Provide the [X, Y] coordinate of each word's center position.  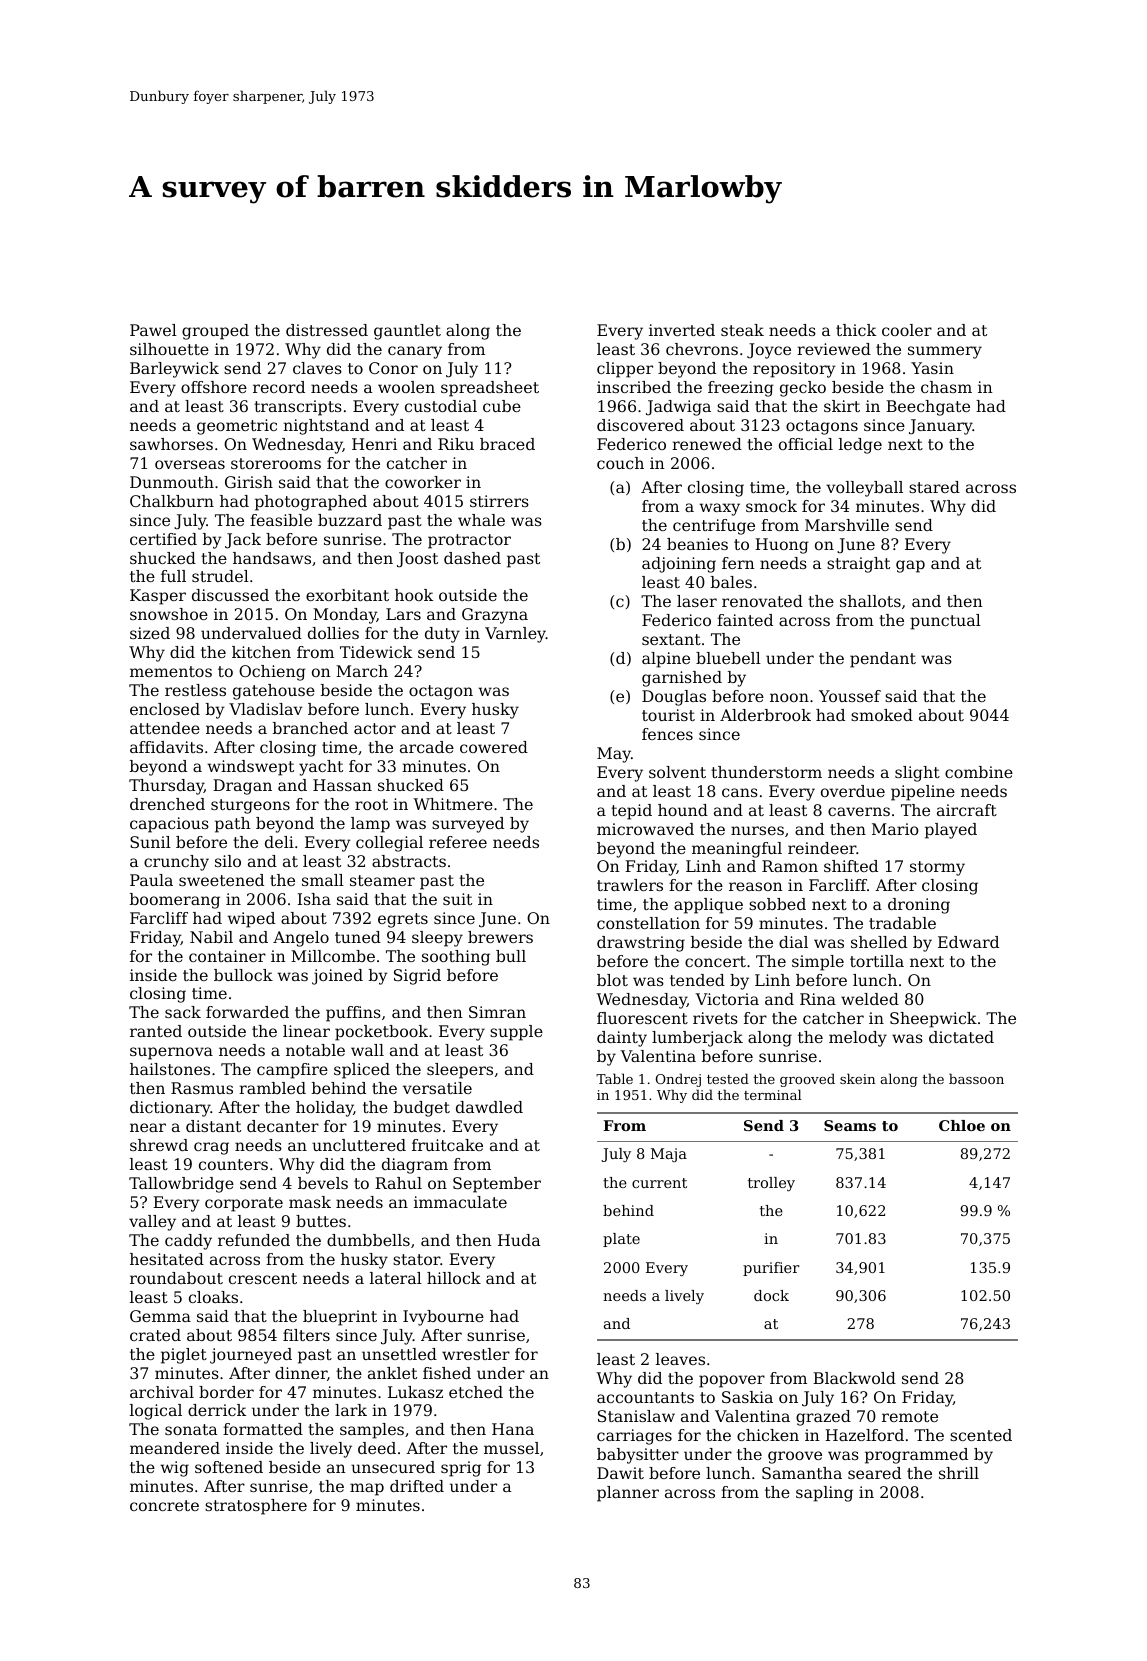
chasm [946, 387]
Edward [968, 942]
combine [979, 772]
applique [708, 906]
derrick [217, 1410]
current [659, 1183]
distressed [327, 330]
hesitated [167, 1259]
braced [507, 444]
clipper [625, 370]
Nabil [211, 937]
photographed [311, 503]
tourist [668, 715]
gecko [803, 389]
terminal [773, 1094]
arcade [427, 747]
